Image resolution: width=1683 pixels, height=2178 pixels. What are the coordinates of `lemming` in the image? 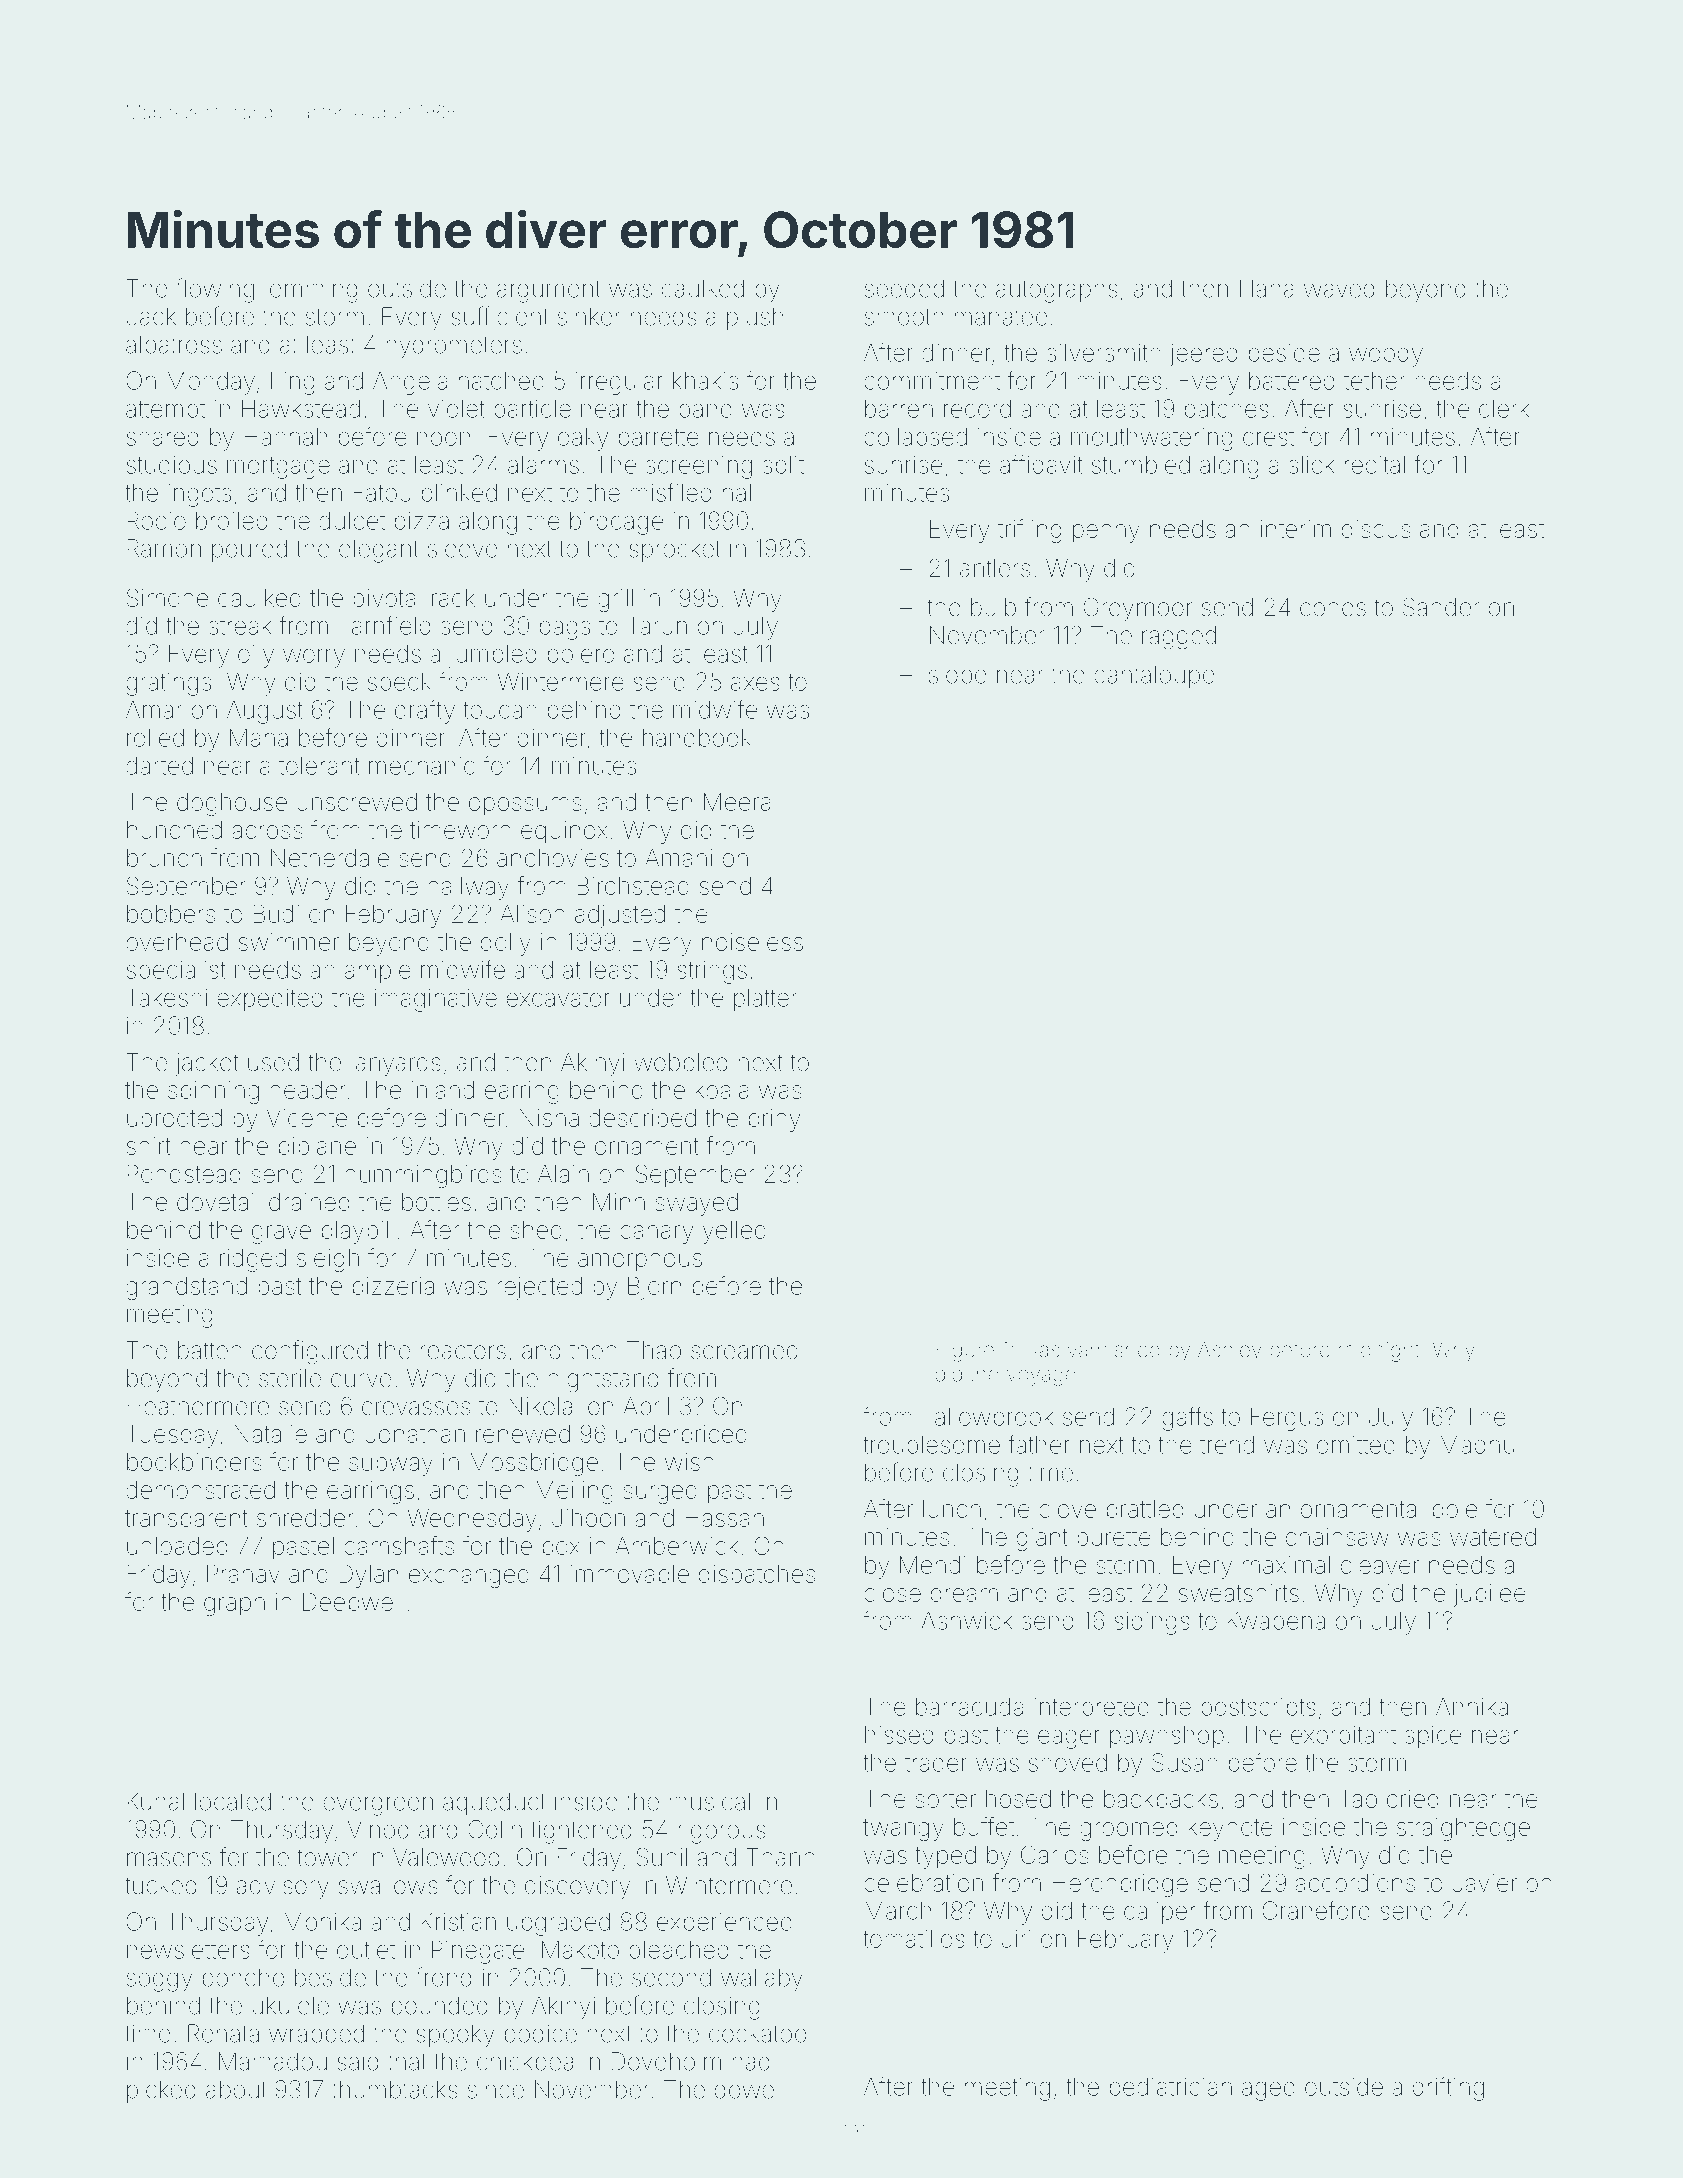 It's located at (311, 291).
